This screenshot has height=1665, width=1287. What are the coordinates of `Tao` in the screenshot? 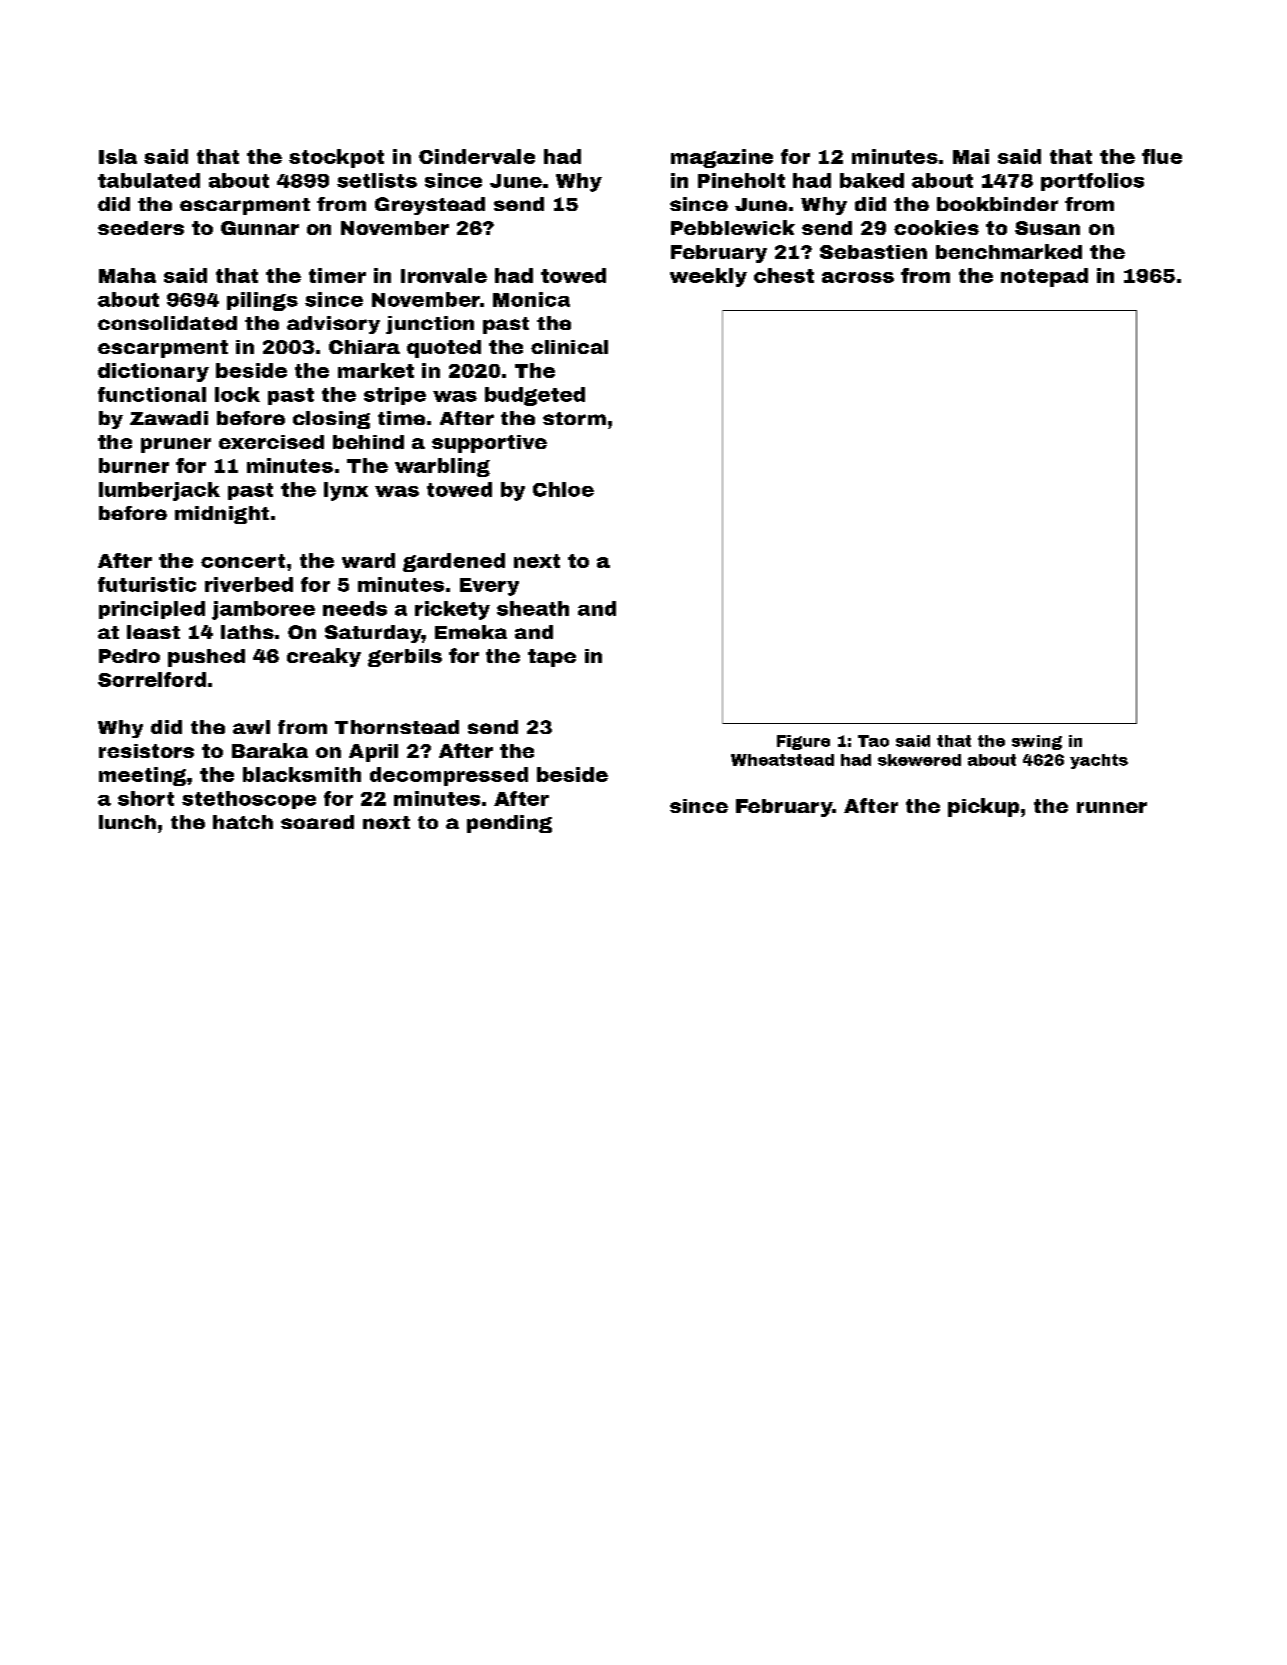 It's located at (873, 741).
